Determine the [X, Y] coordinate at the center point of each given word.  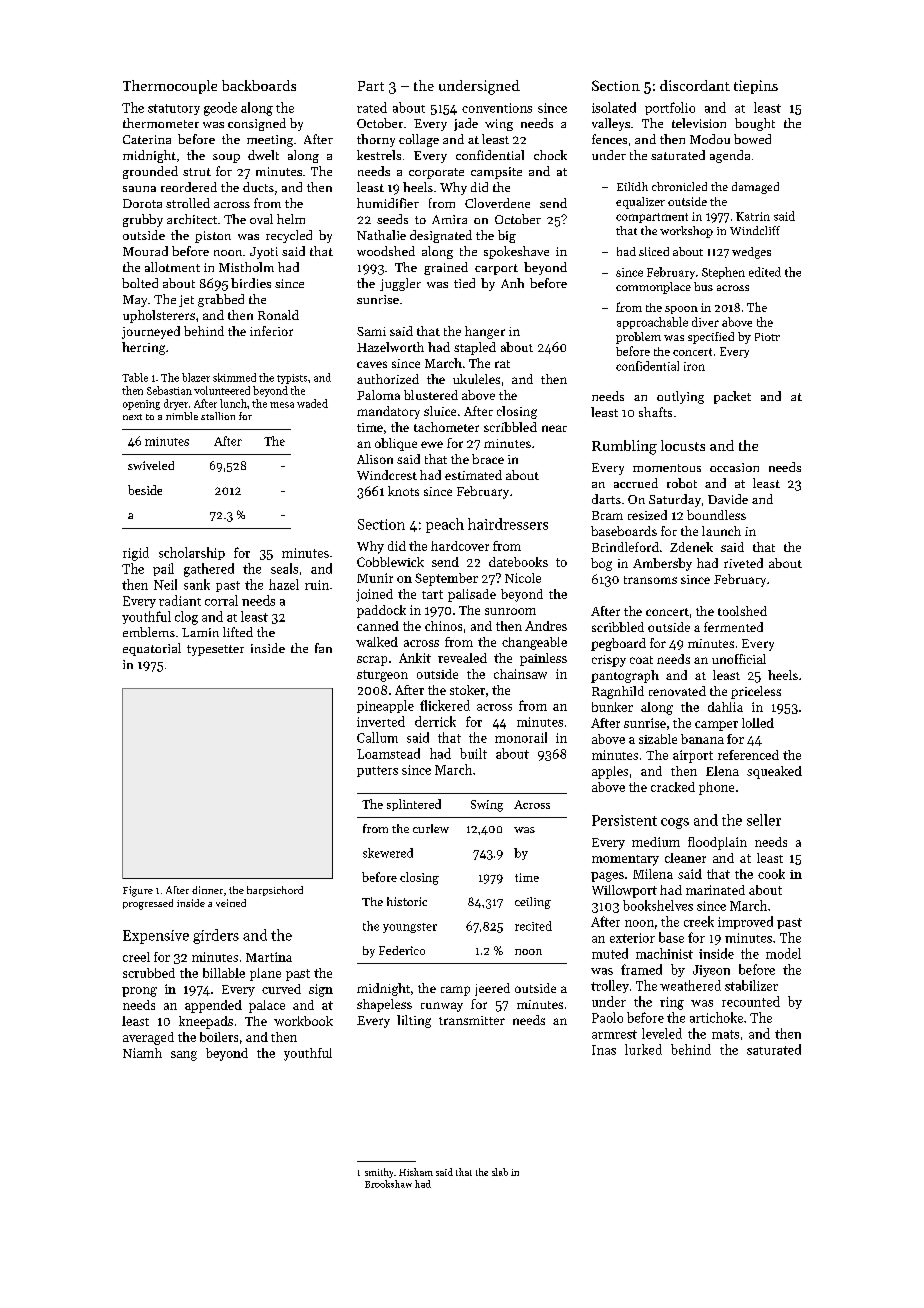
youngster [410, 928]
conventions [497, 108]
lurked [643, 1049]
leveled [662, 1033]
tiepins [756, 87]
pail [163, 569]
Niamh [142, 1053]
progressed [148, 904]
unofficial [739, 659]
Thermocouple [170, 87]
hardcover [460, 546]
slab [500, 1172]
